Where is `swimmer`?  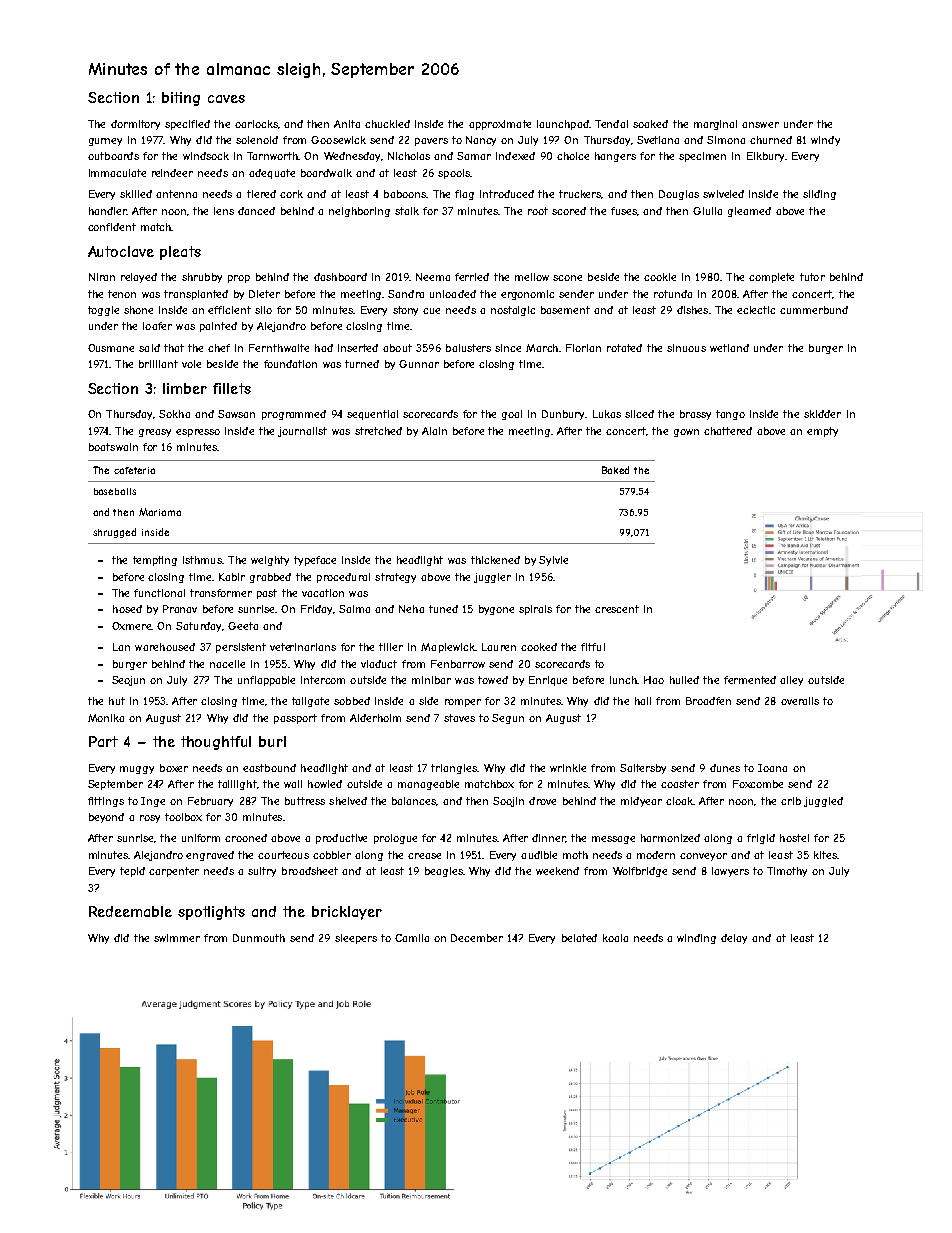
swimmer is located at coordinates (177, 938).
